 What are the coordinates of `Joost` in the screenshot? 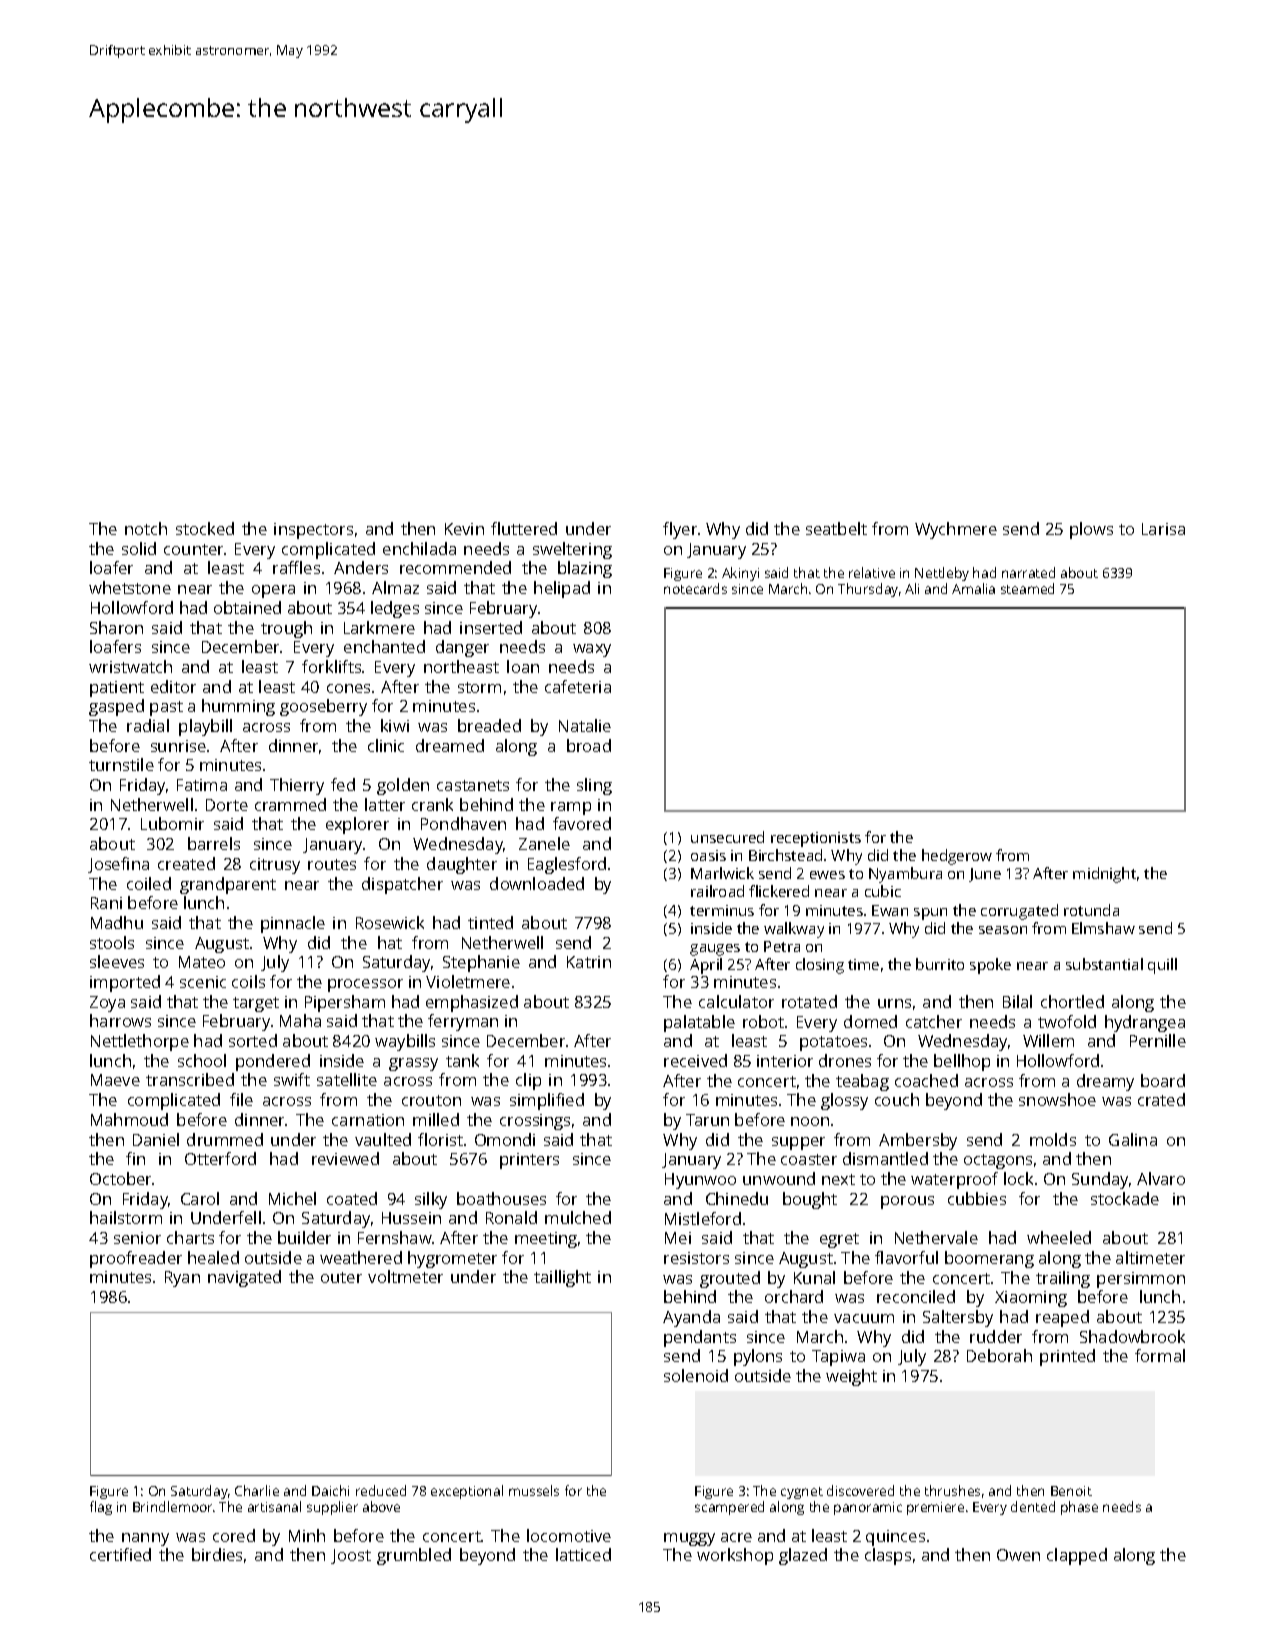 It's located at (351, 1556).
